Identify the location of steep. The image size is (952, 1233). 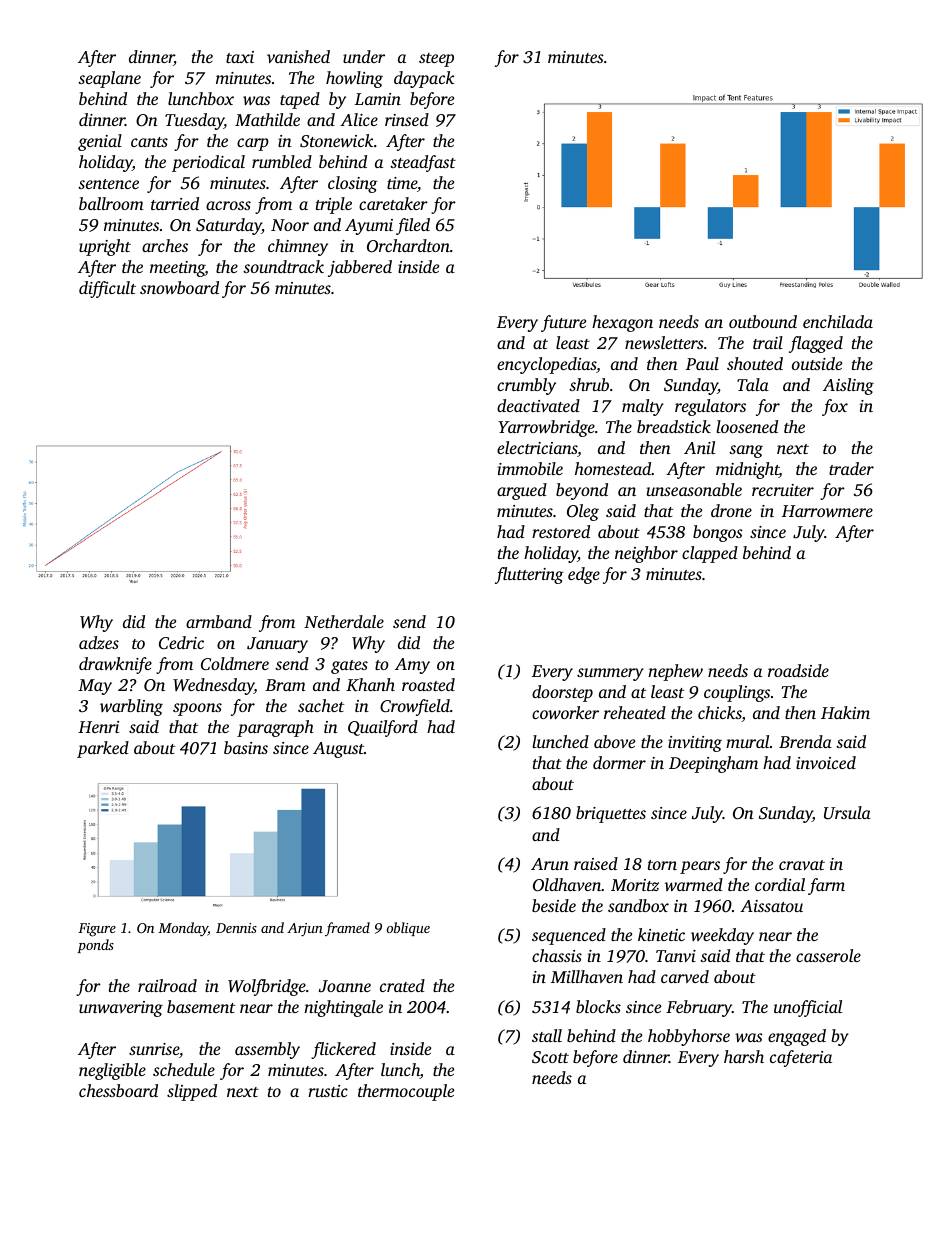
(436, 60).
